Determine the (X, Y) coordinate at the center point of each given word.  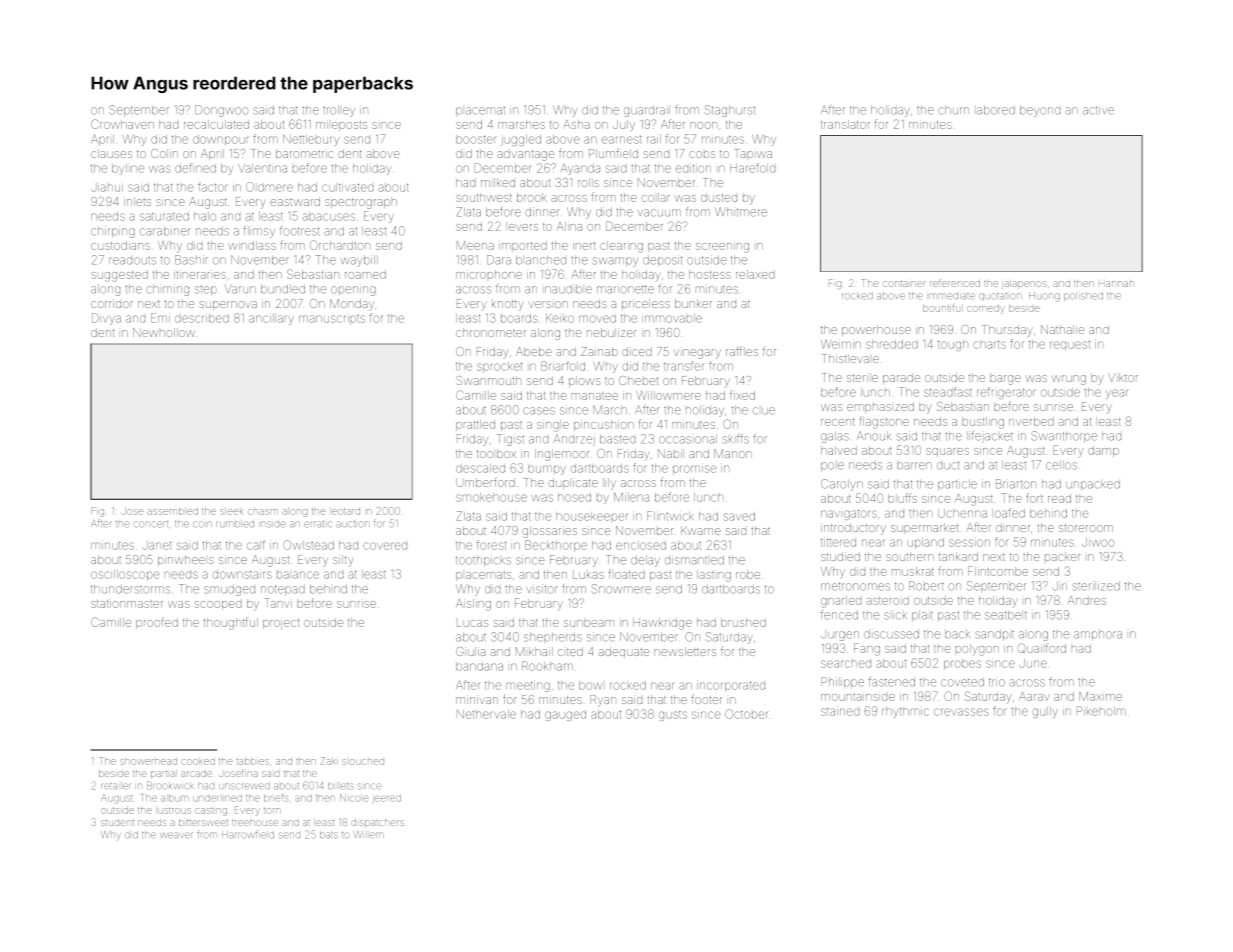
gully (1045, 712)
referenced (955, 283)
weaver (176, 836)
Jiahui (107, 188)
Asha (576, 124)
